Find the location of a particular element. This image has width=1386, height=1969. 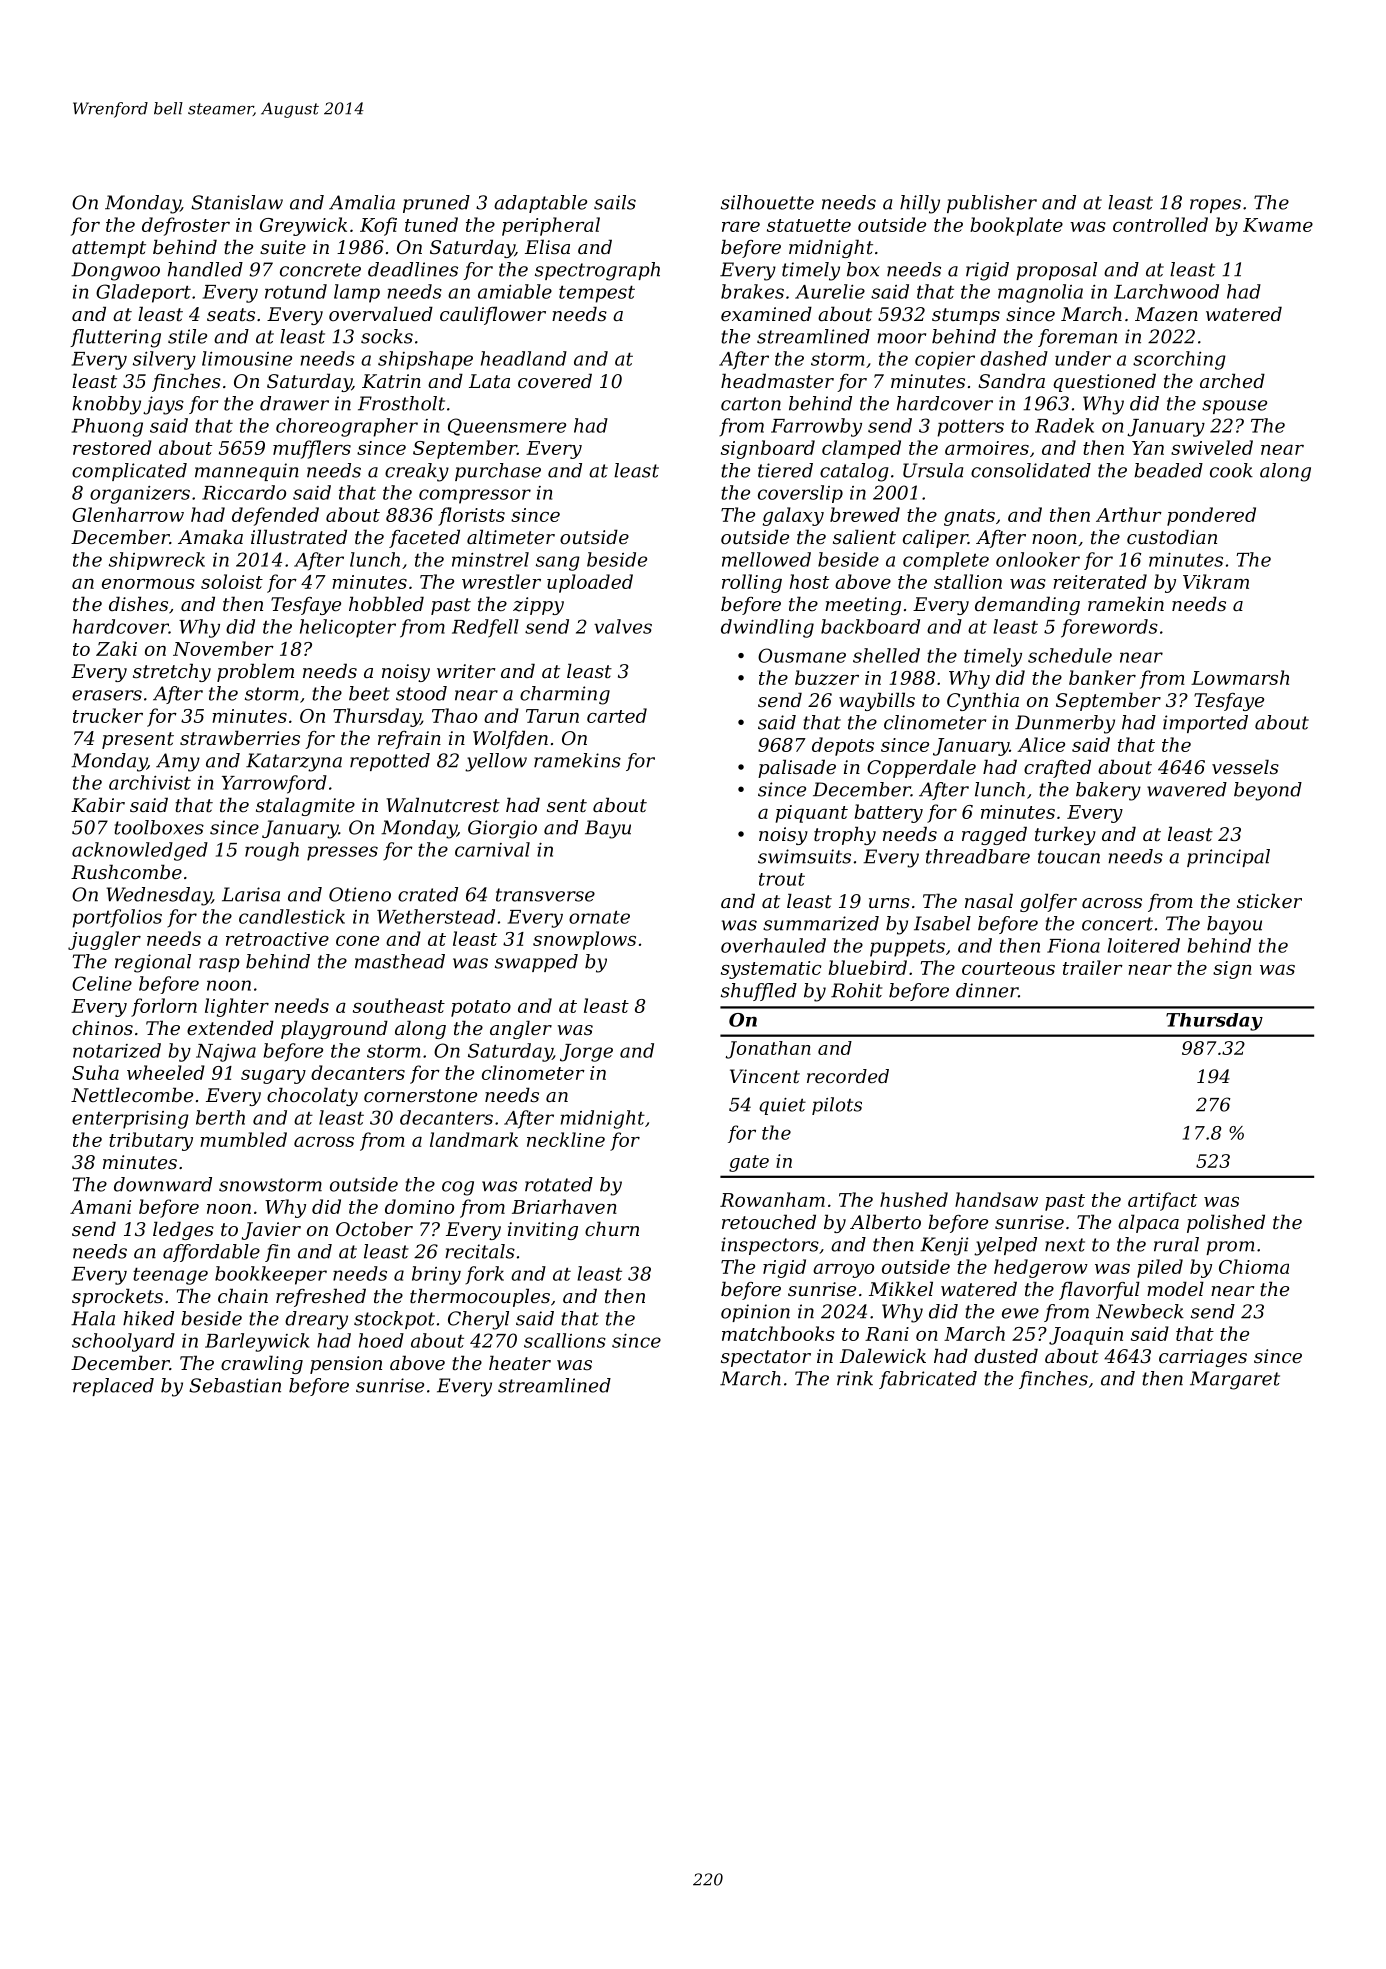

scallions is located at coordinates (565, 1340).
